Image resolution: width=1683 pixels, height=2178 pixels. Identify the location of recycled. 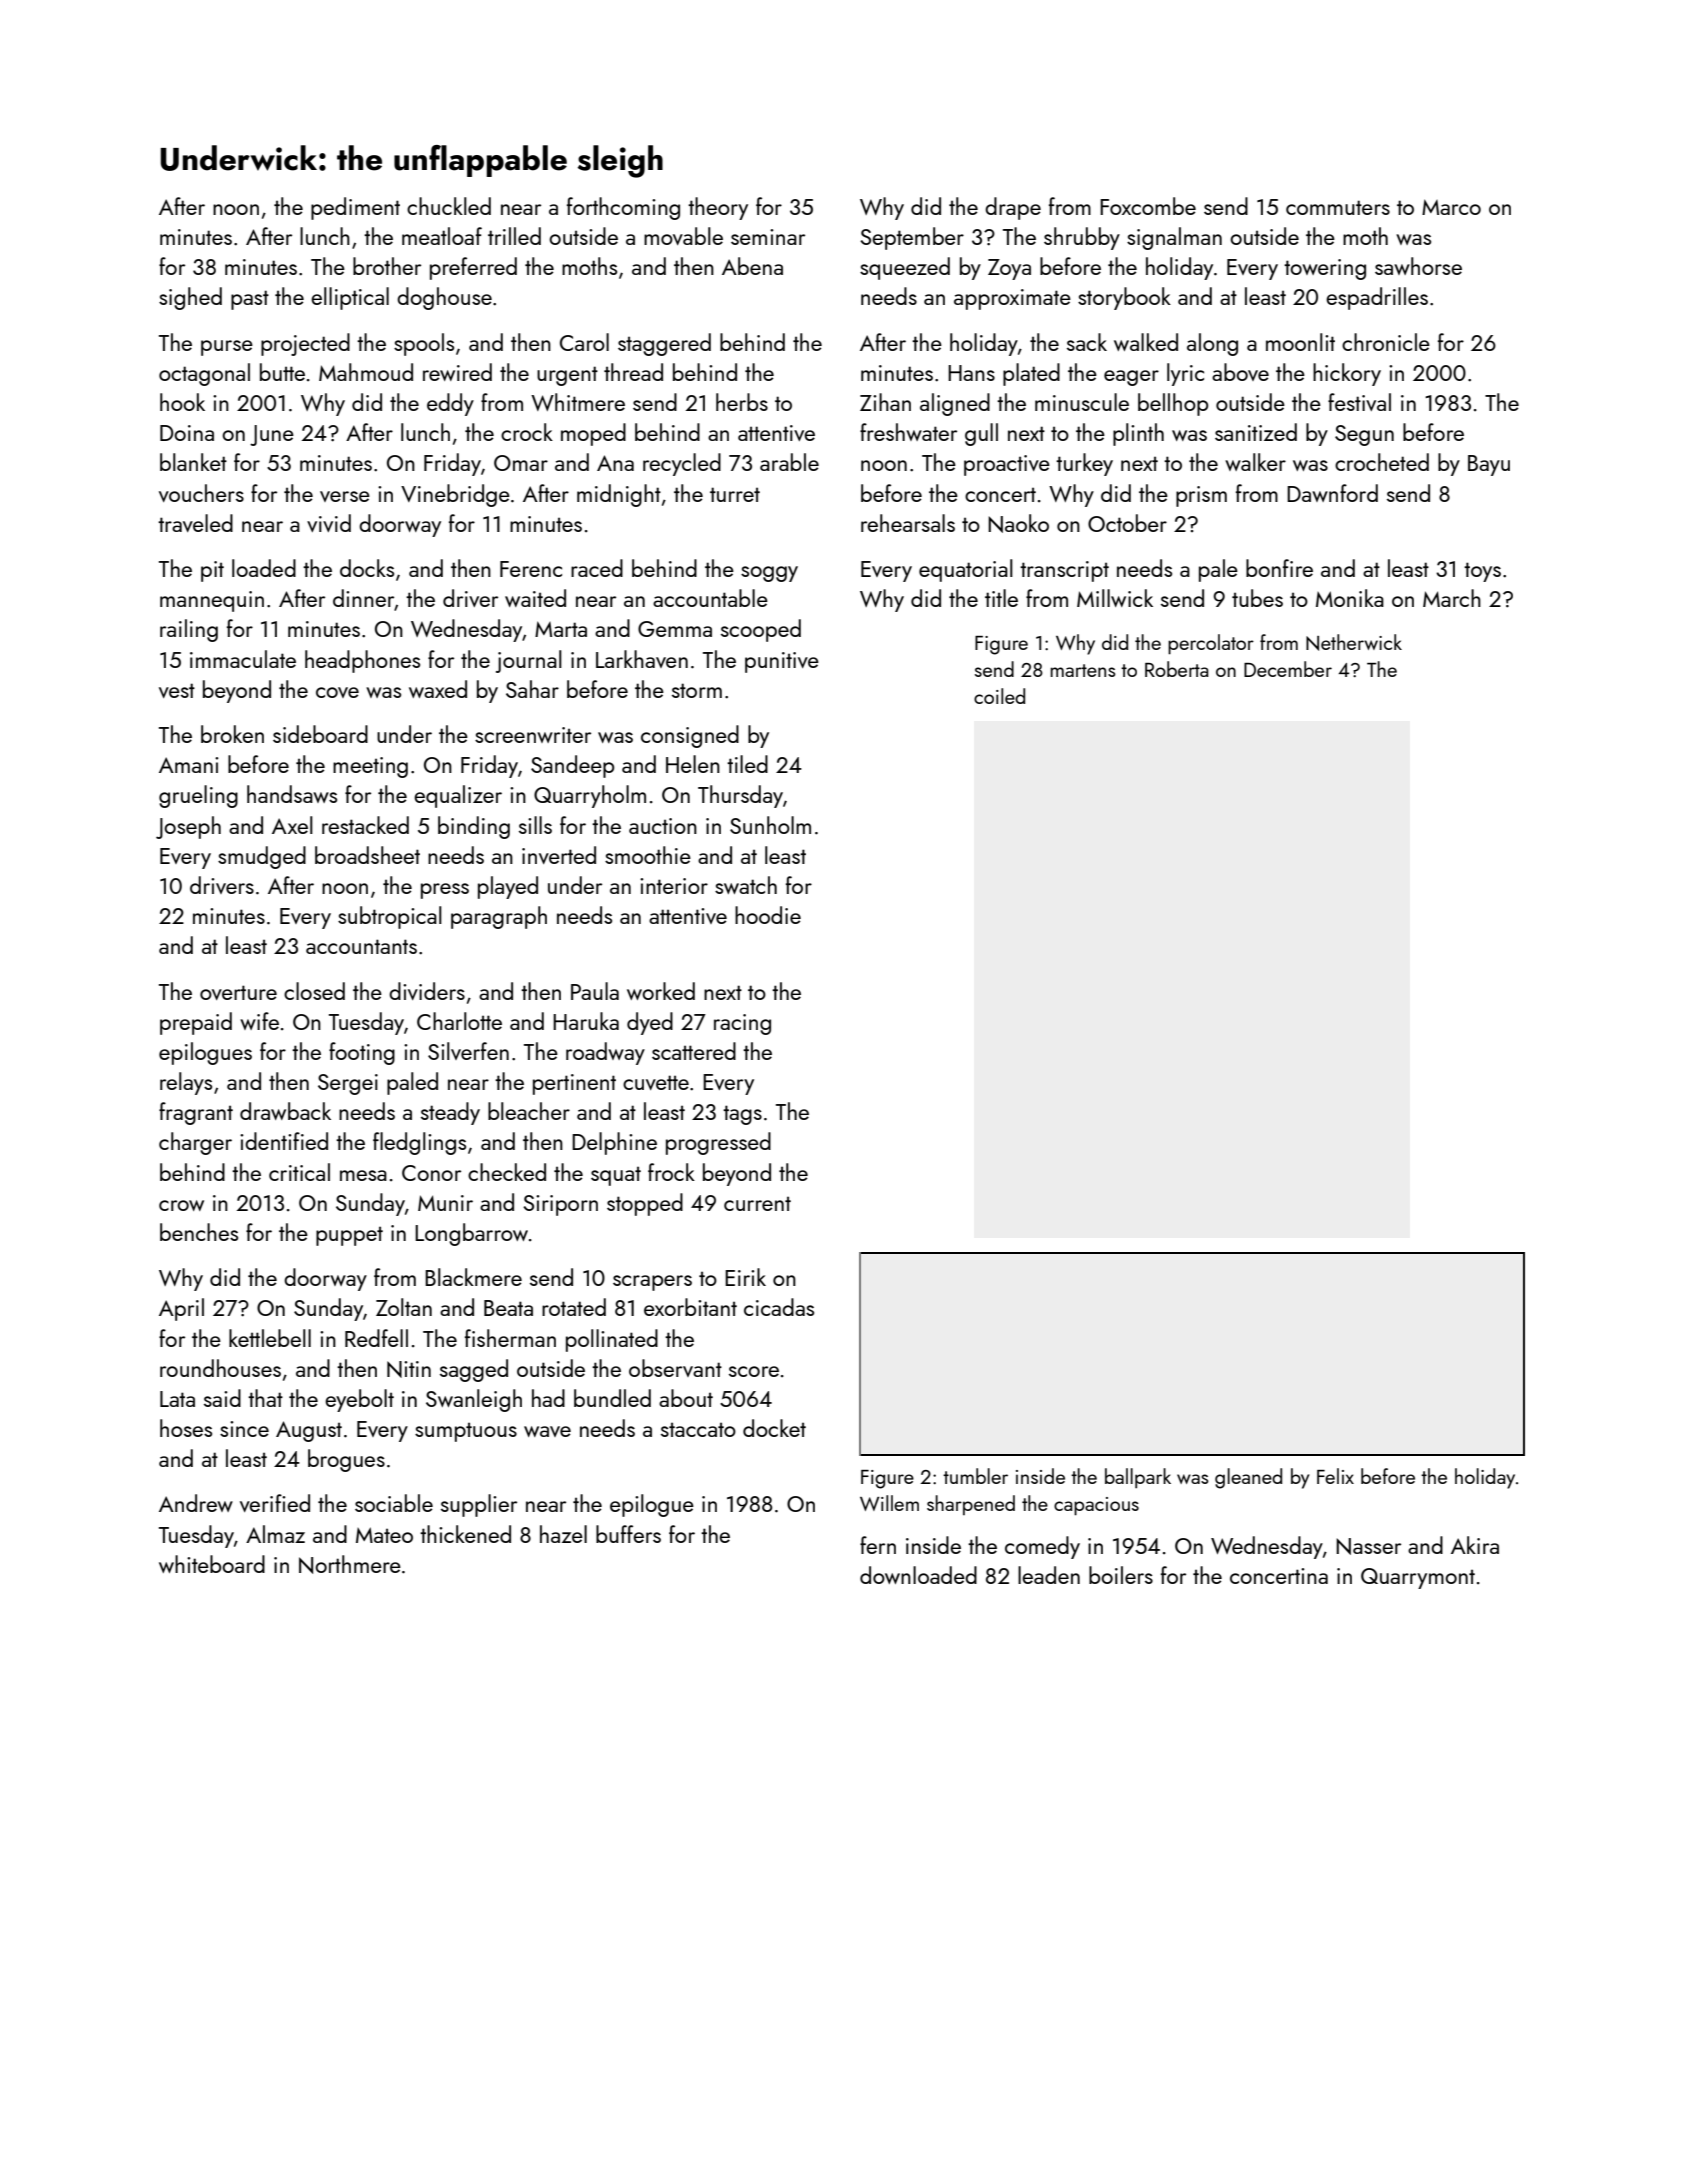
(682, 464).
